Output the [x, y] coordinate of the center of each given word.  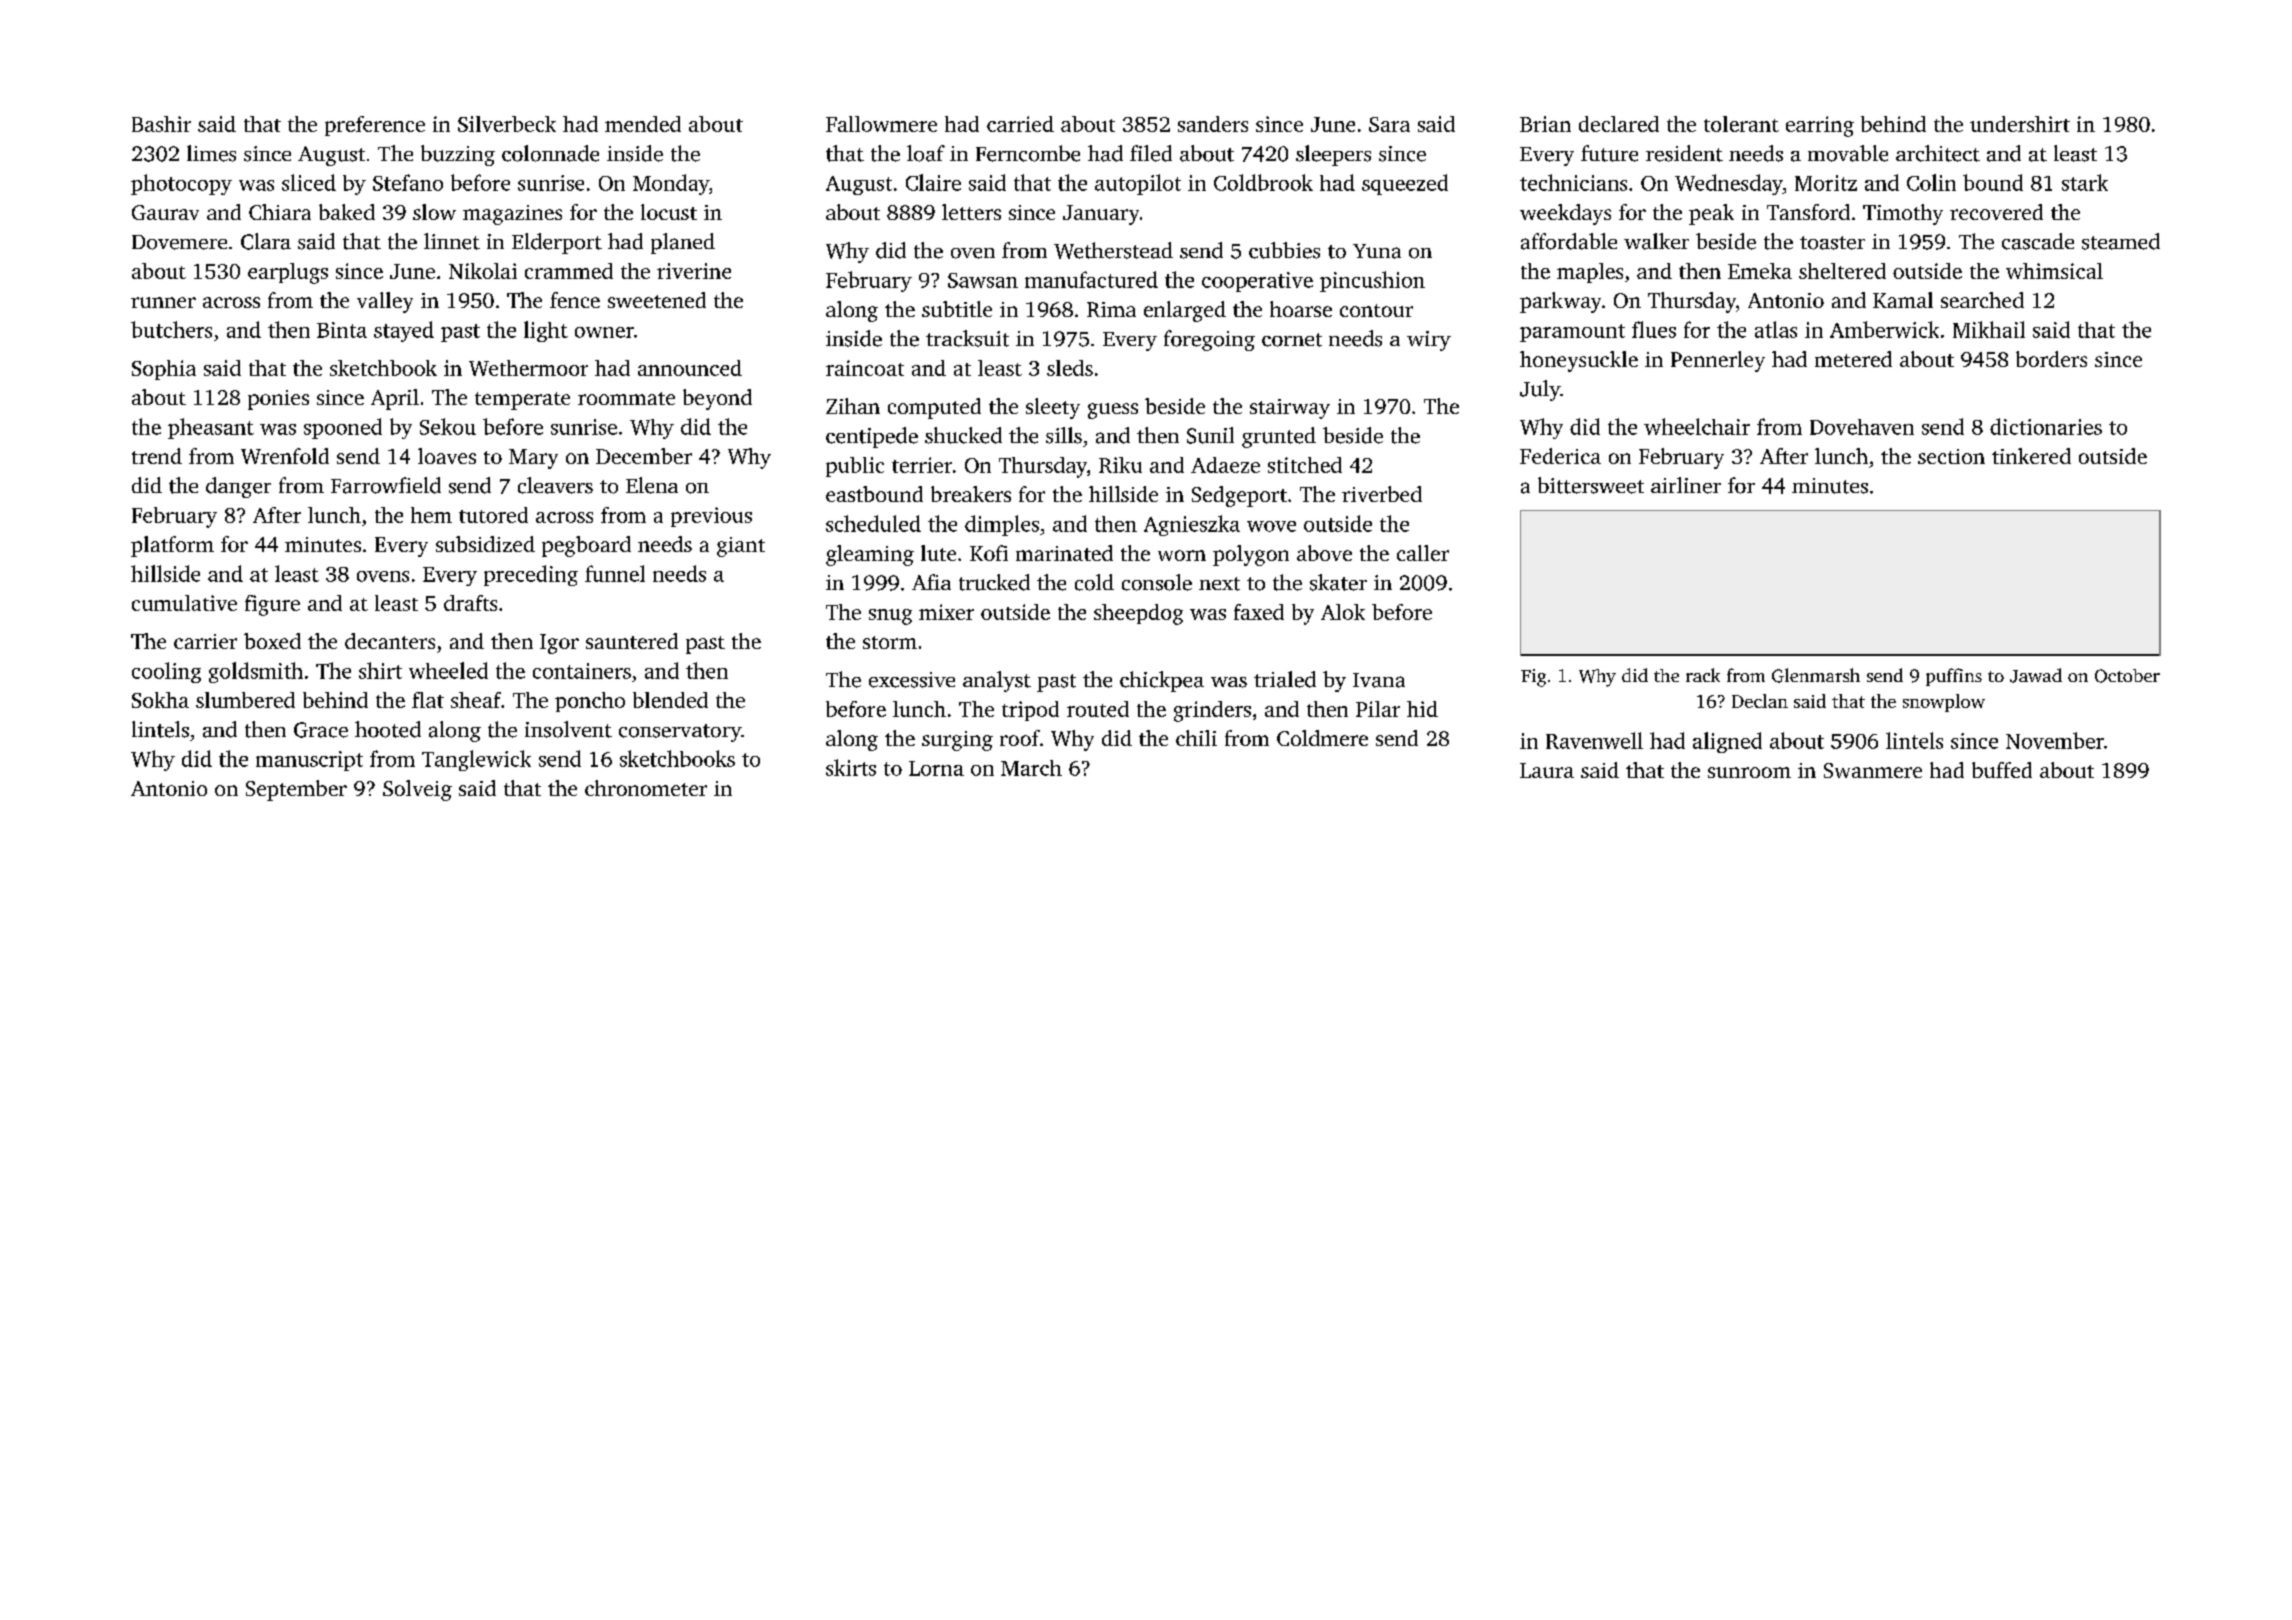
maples [1590, 273]
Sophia [164, 370]
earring [1820, 126]
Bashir [161, 124]
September [296, 790]
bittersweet [1591, 485]
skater [1338, 582]
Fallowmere [881, 124]
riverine [694, 271]
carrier [205, 641]
